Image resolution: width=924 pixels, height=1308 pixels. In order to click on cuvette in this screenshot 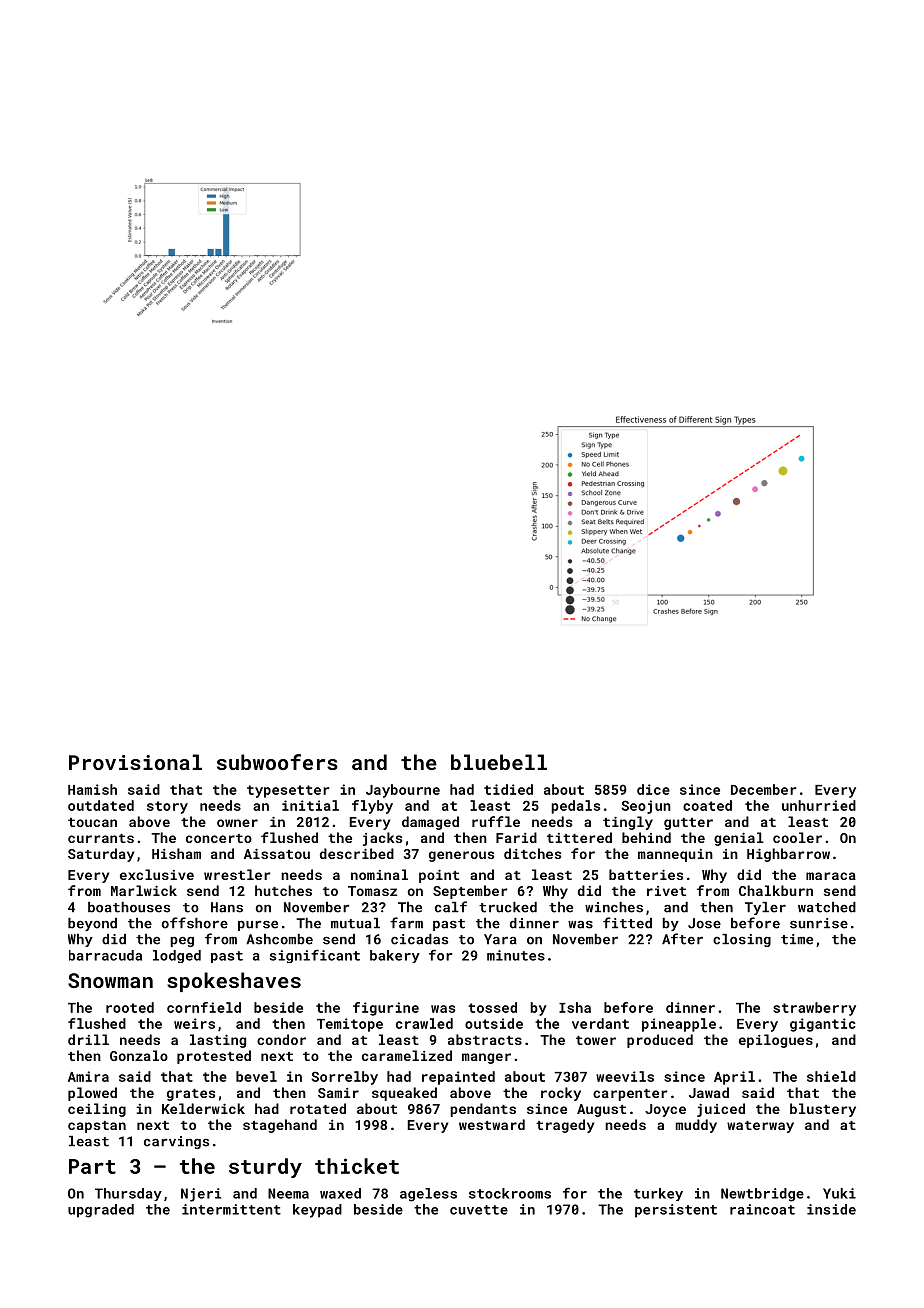, I will do `click(479, 1210)`.
